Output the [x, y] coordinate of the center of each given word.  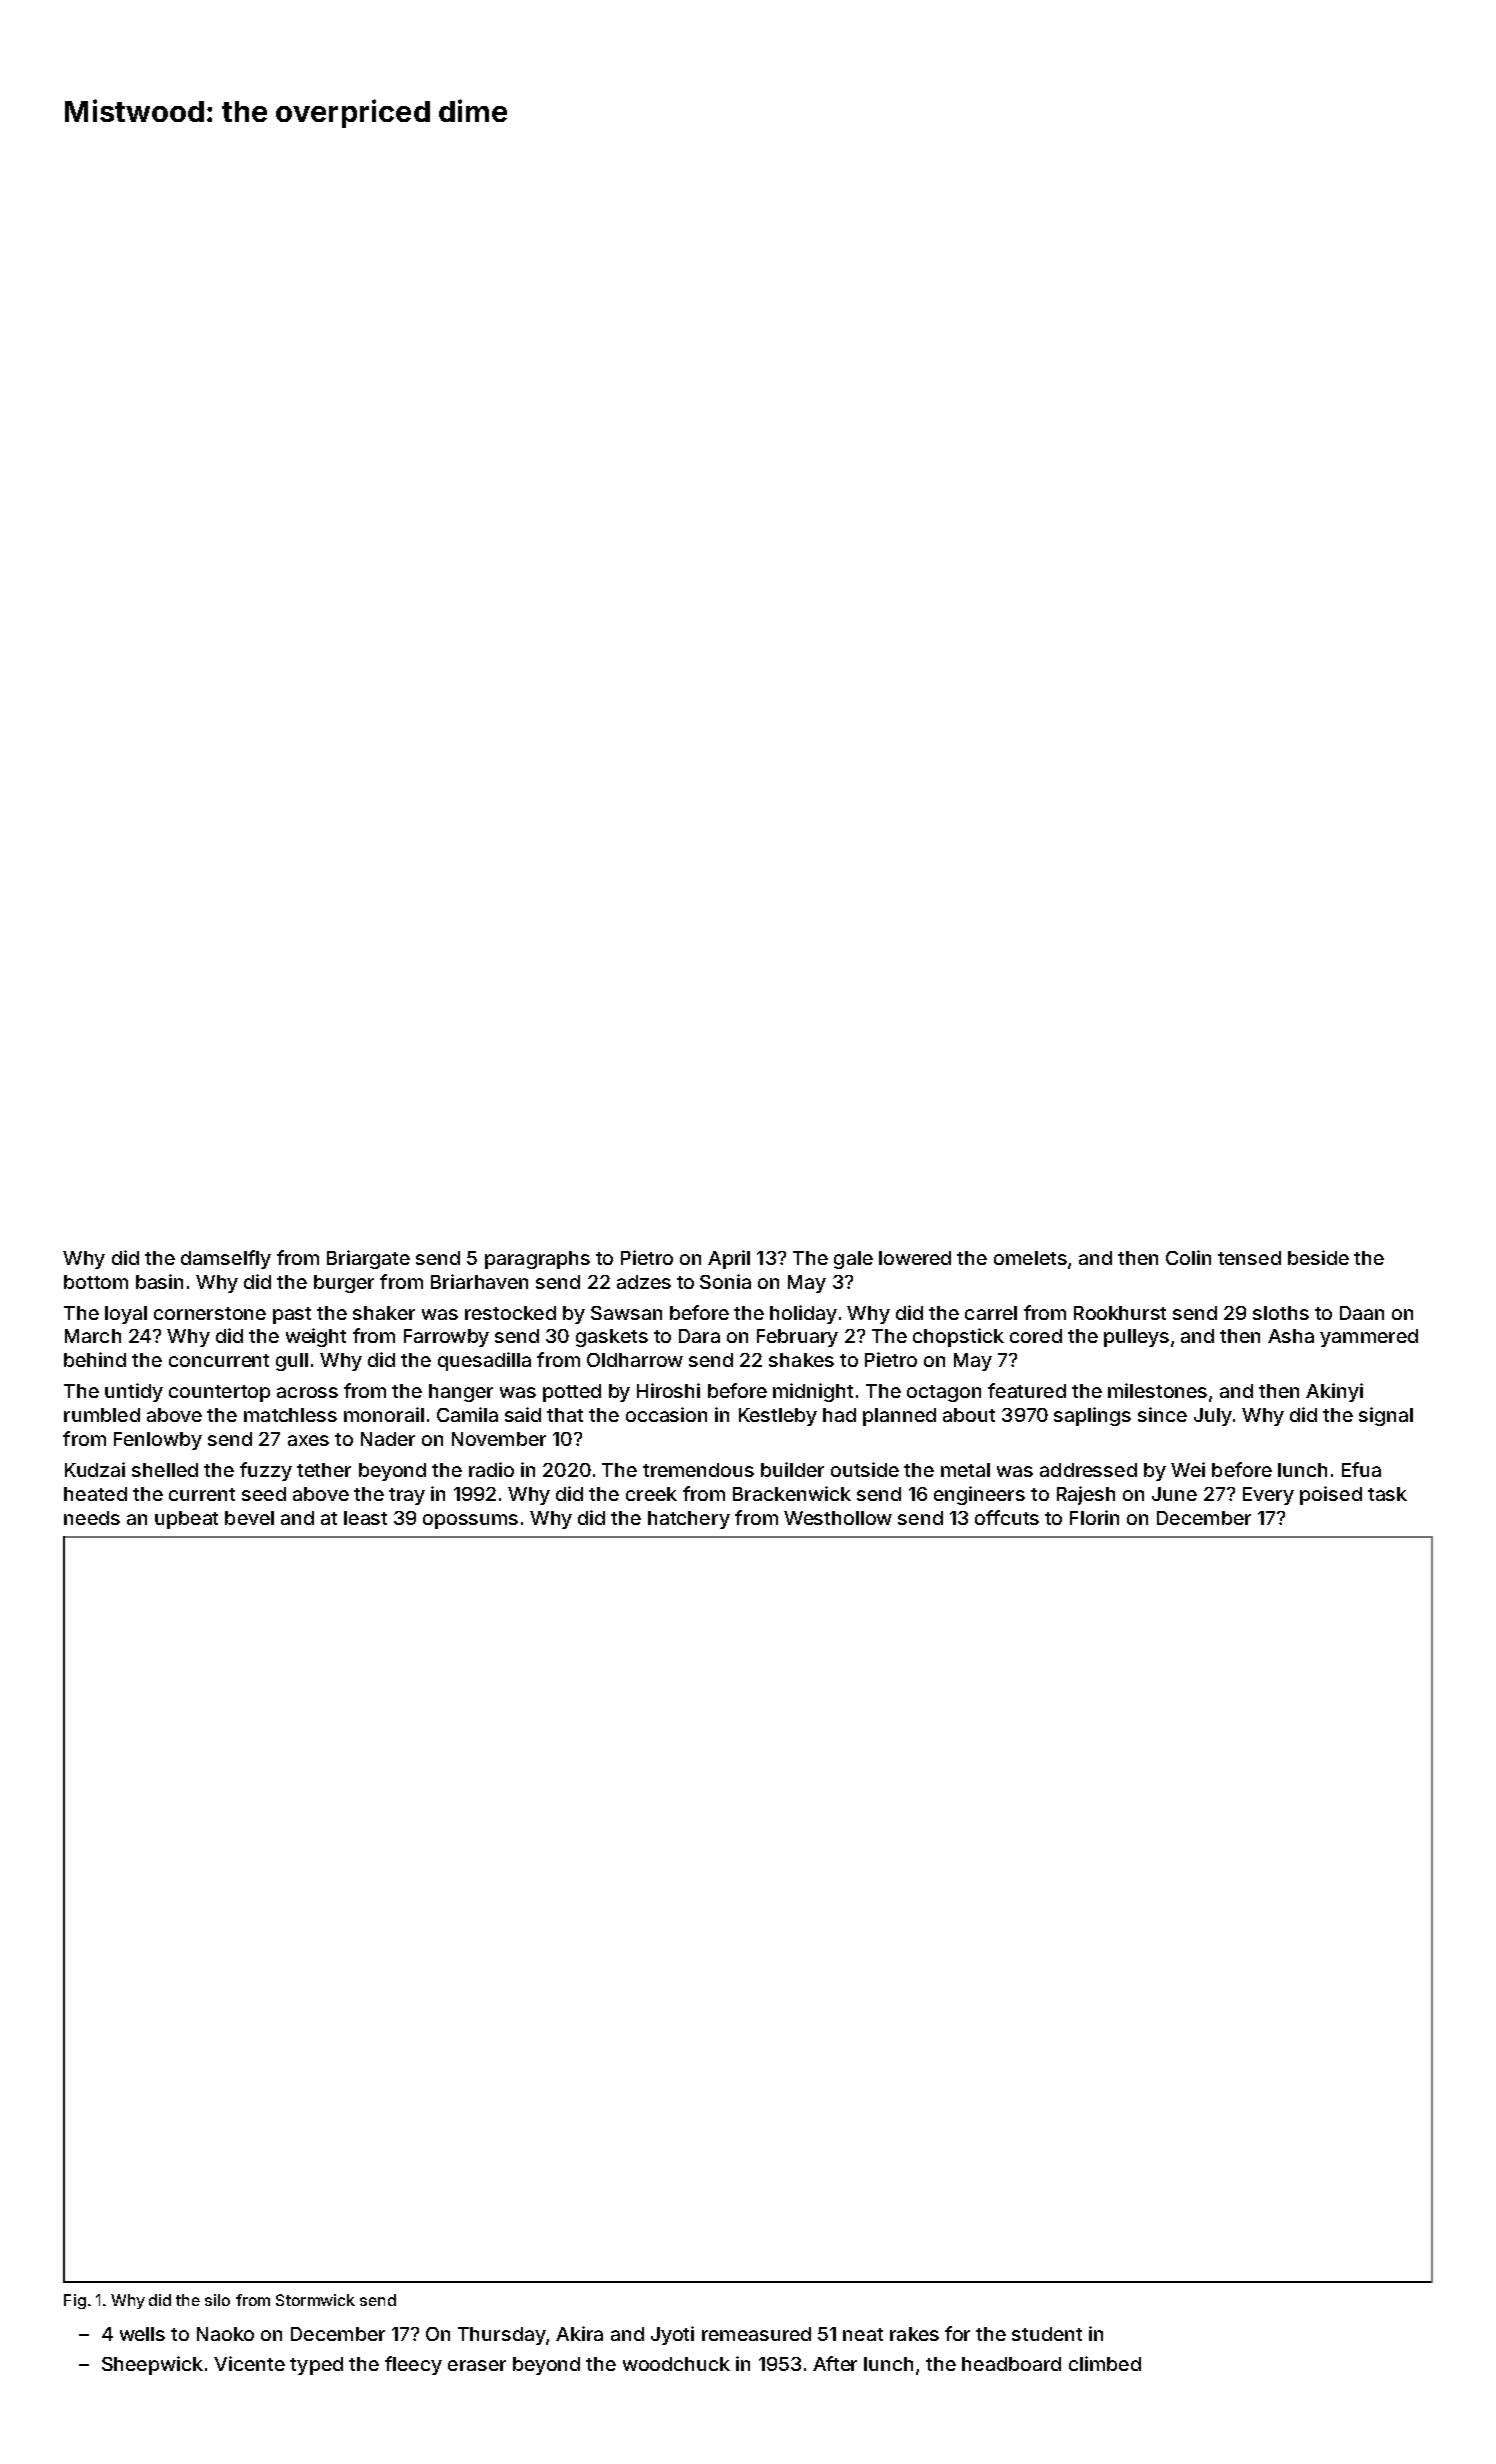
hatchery [689, 1520]
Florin [1094, 1517]
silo [217, 2300]
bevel [249, 1518]
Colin [1188, 1257]
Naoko [225, 2334]
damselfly [226, 1259]
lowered [915, 1258]
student [1047, 2334]
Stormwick [315, 2300]
